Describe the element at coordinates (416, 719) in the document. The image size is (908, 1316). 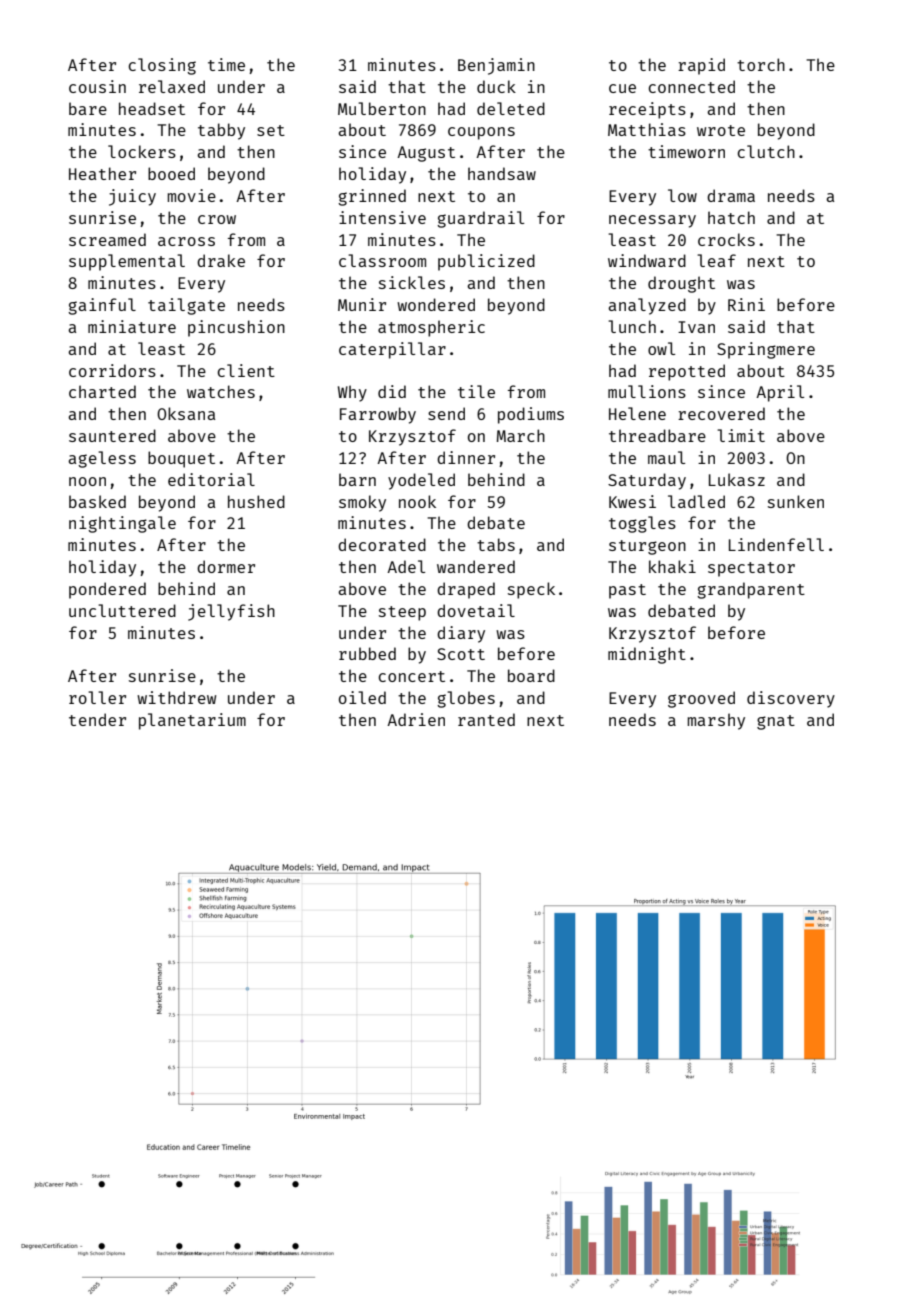
I see `Adrien` at that location.
